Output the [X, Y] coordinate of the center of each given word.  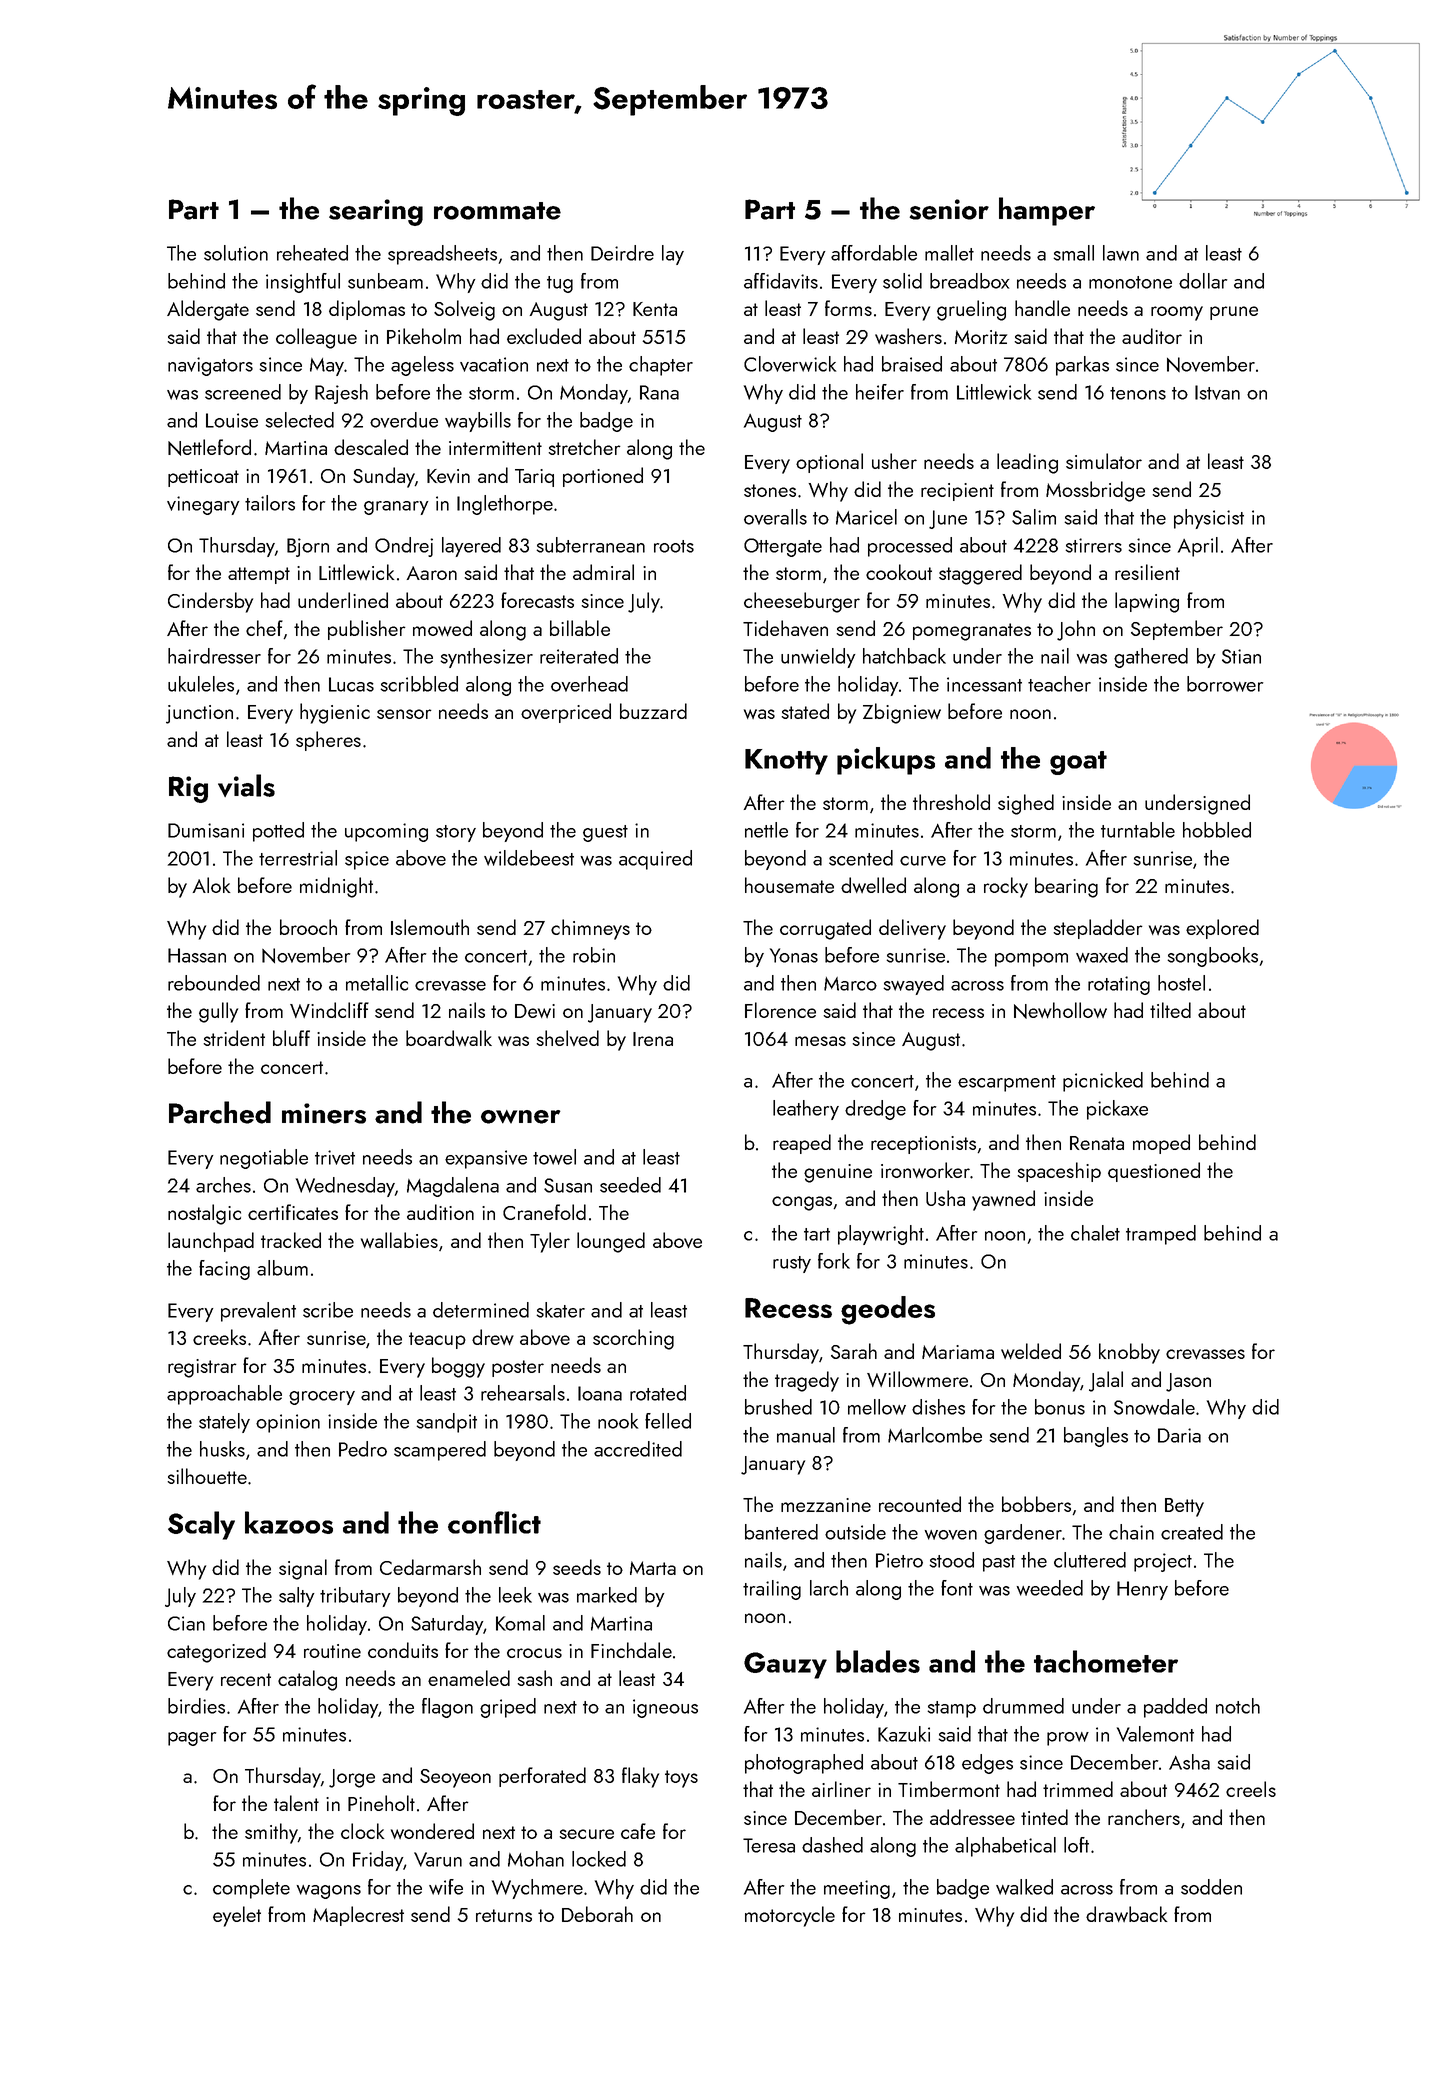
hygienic [335, 713]
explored [1222, 929]
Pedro [363, 1449]
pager [192, 1739]
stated [805, 711]
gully [218, 1012]
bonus [1060, 1407]
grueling [971, 310]
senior [949, 209]
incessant [984, 684]
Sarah [854, 1351]
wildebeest [529, 858]
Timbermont [949, 1789]
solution [236, 253]
